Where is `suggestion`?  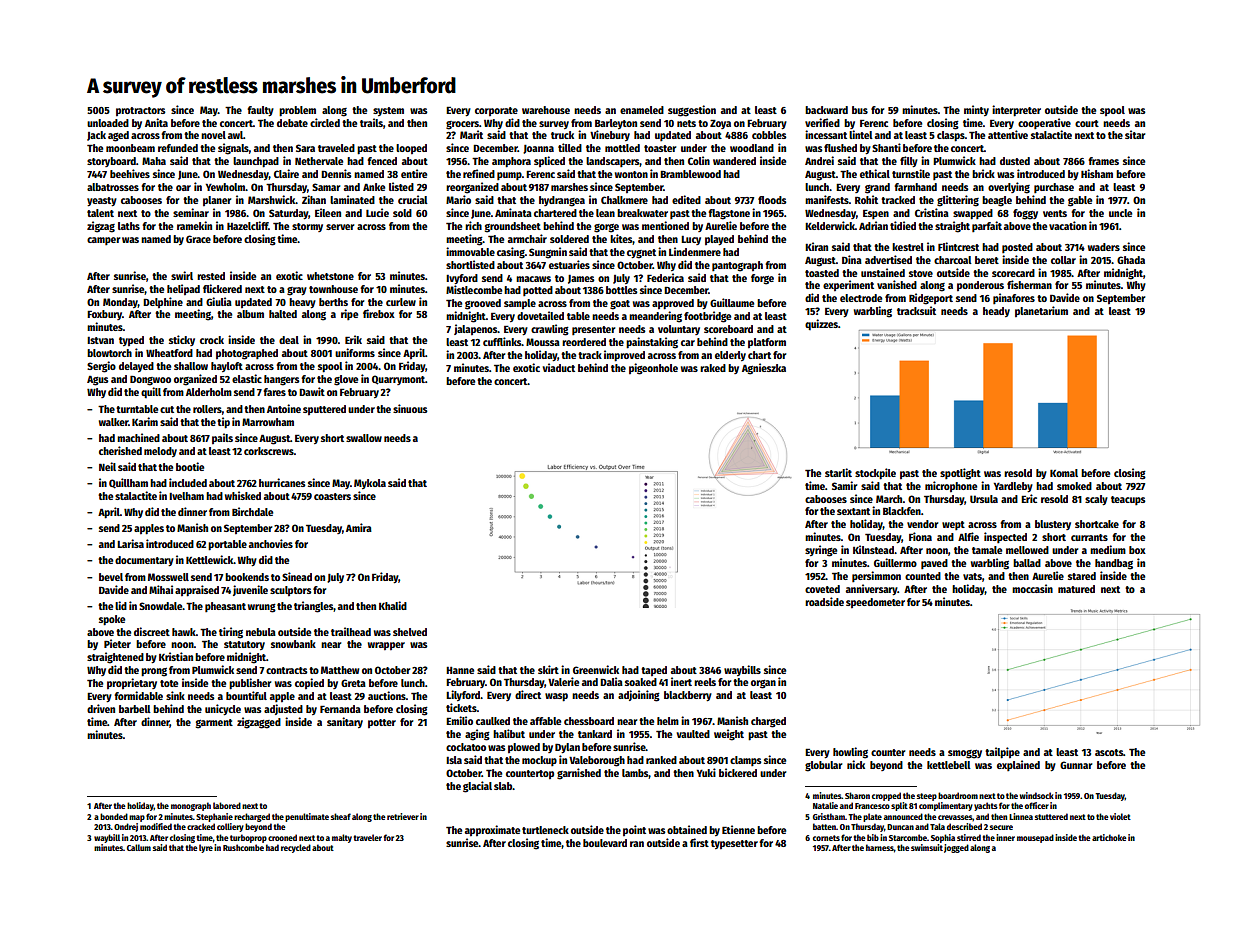
suggestion is located at coordinates (692, 111).
